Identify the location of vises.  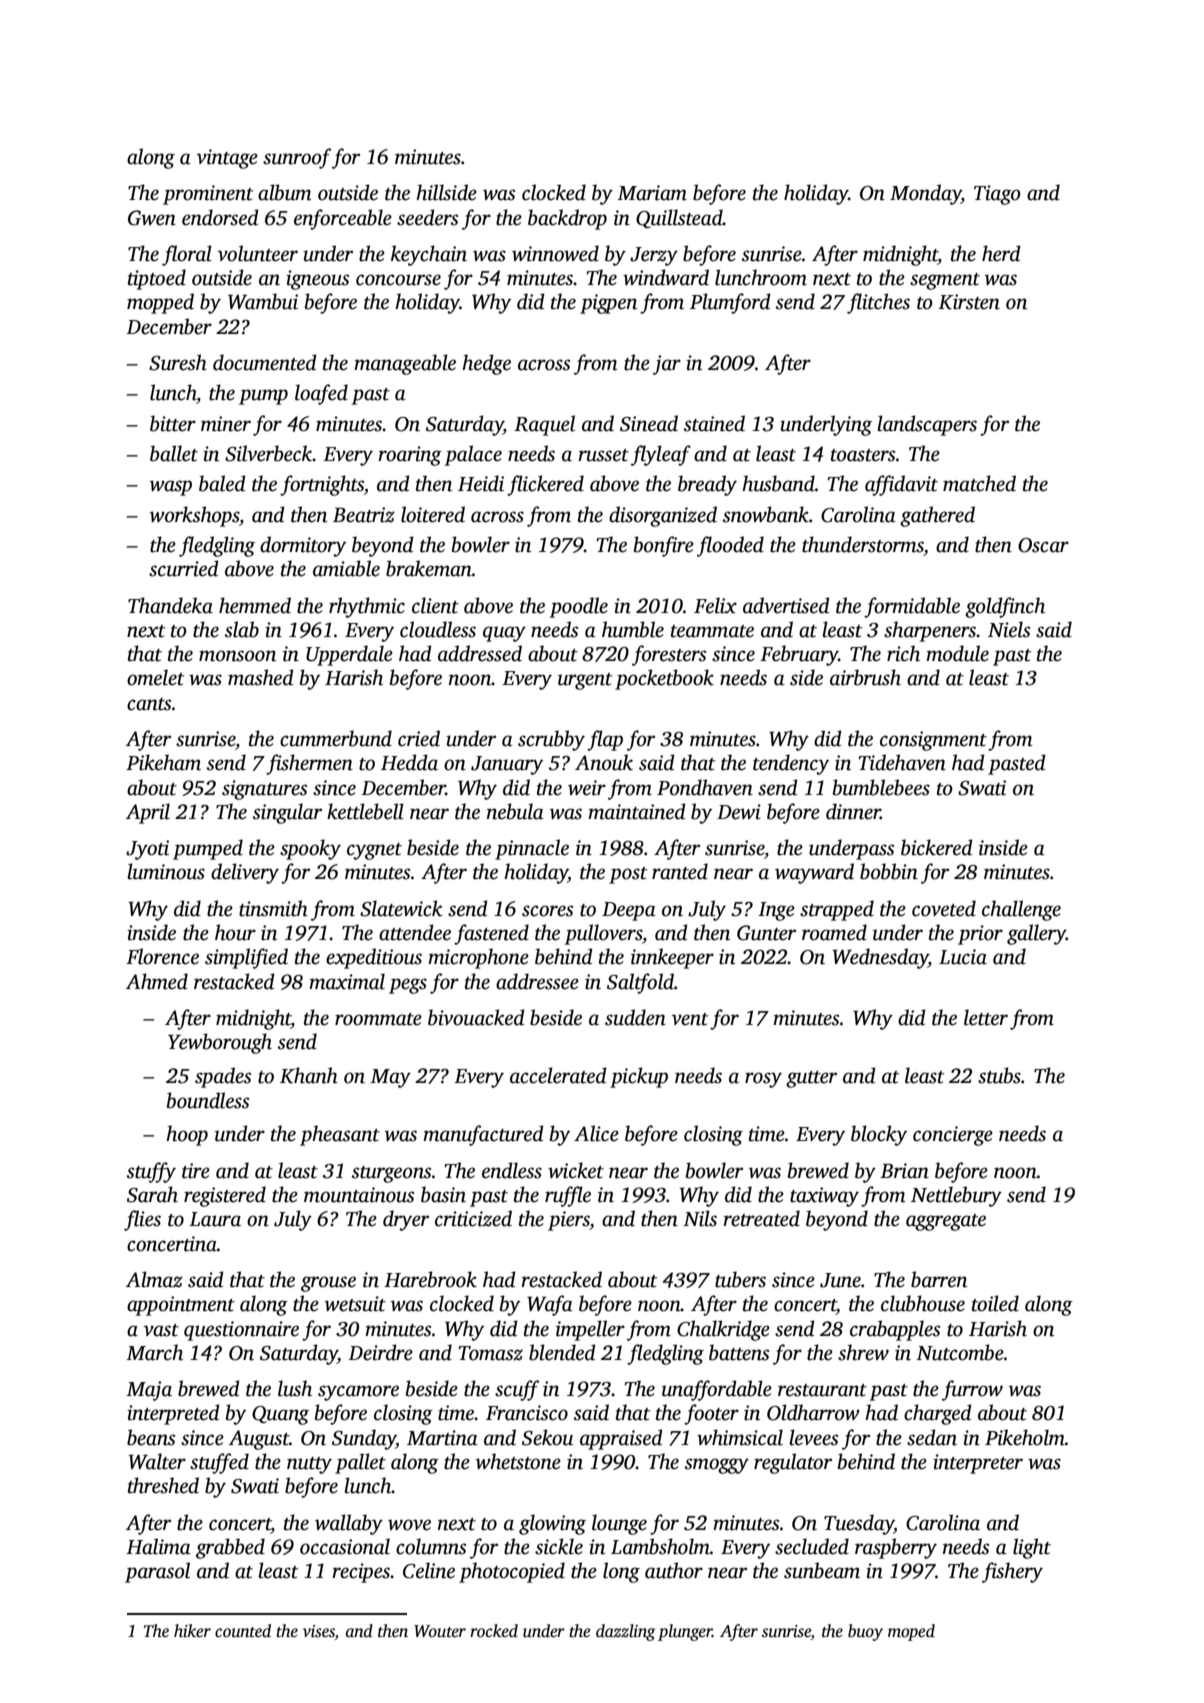
(319, 1632).
